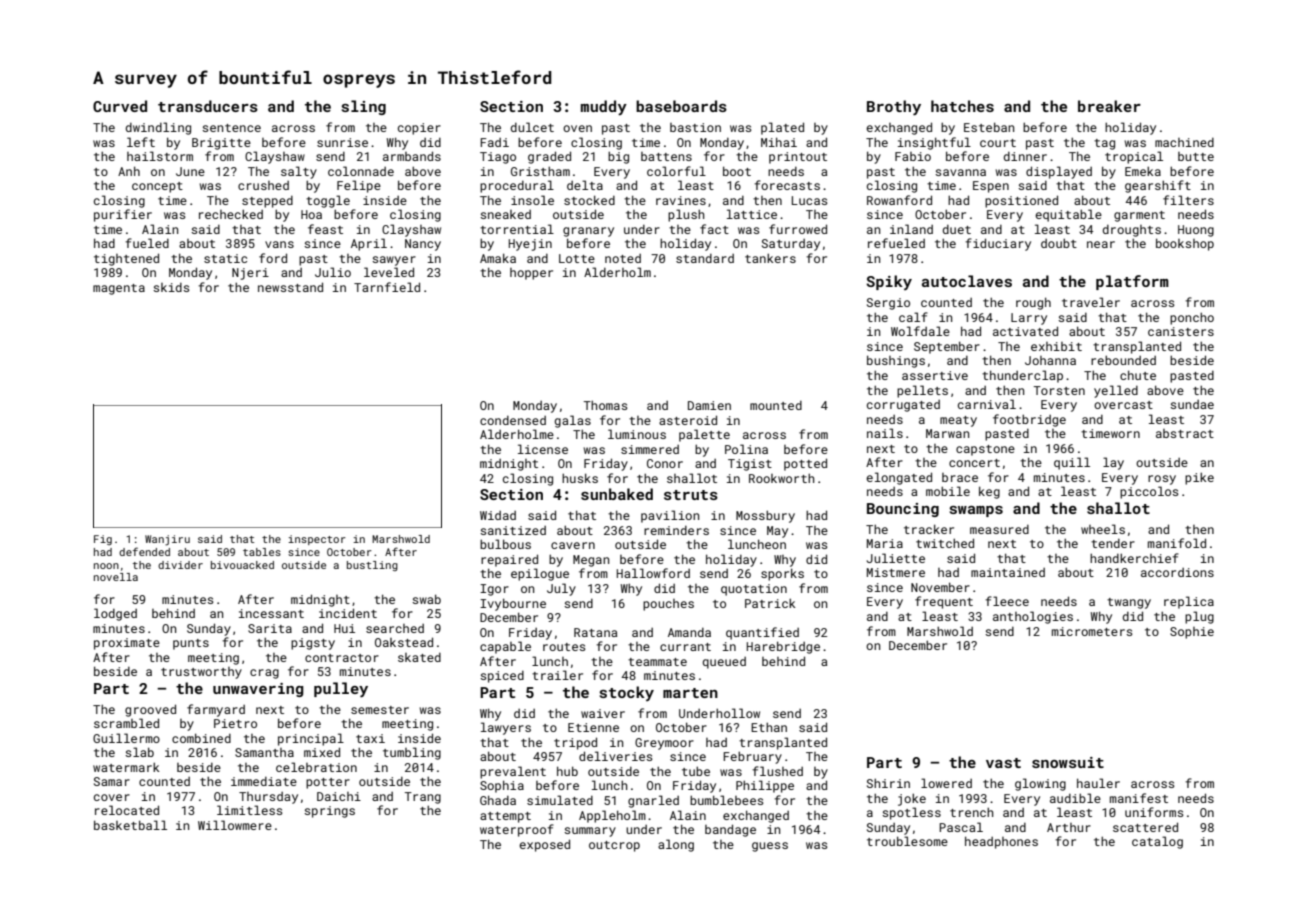  Describe the element at coordinates (160, 156) in the screenshot. I see `hailstorm` at that location.
